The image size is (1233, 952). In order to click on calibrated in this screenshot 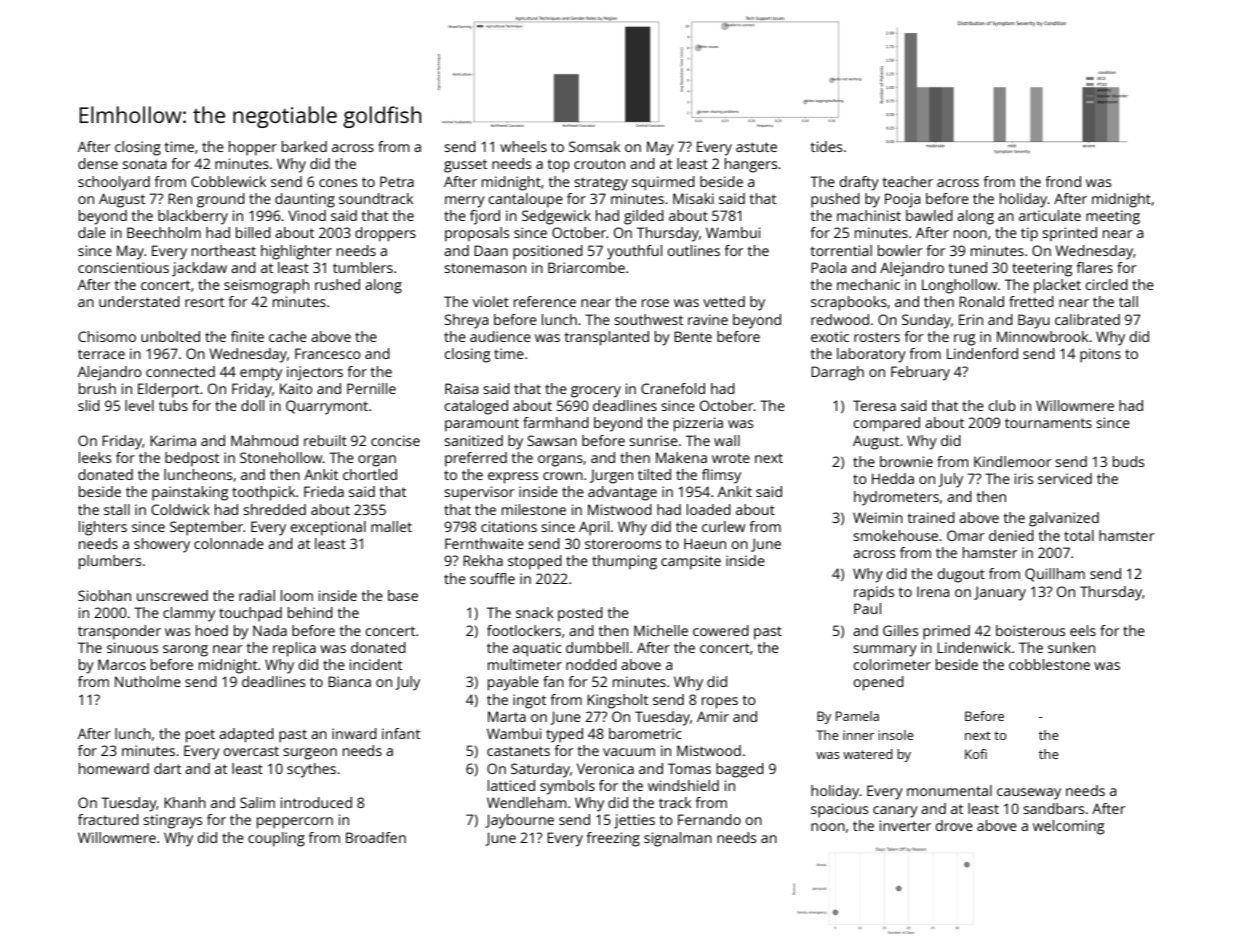, I will do `click(1087, 319)`.
